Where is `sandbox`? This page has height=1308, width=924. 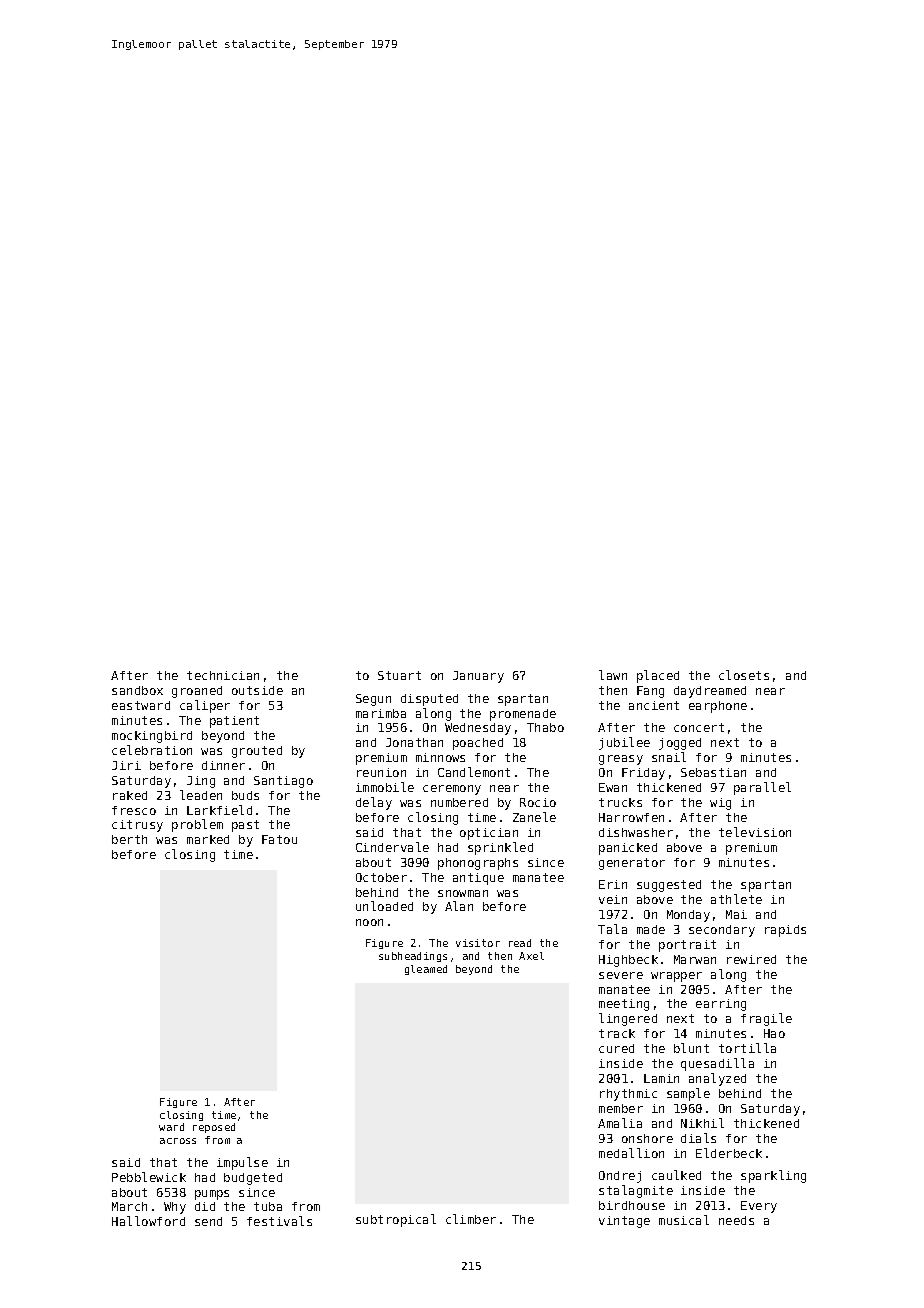
sandbox is located at coordinates (137, 690).
